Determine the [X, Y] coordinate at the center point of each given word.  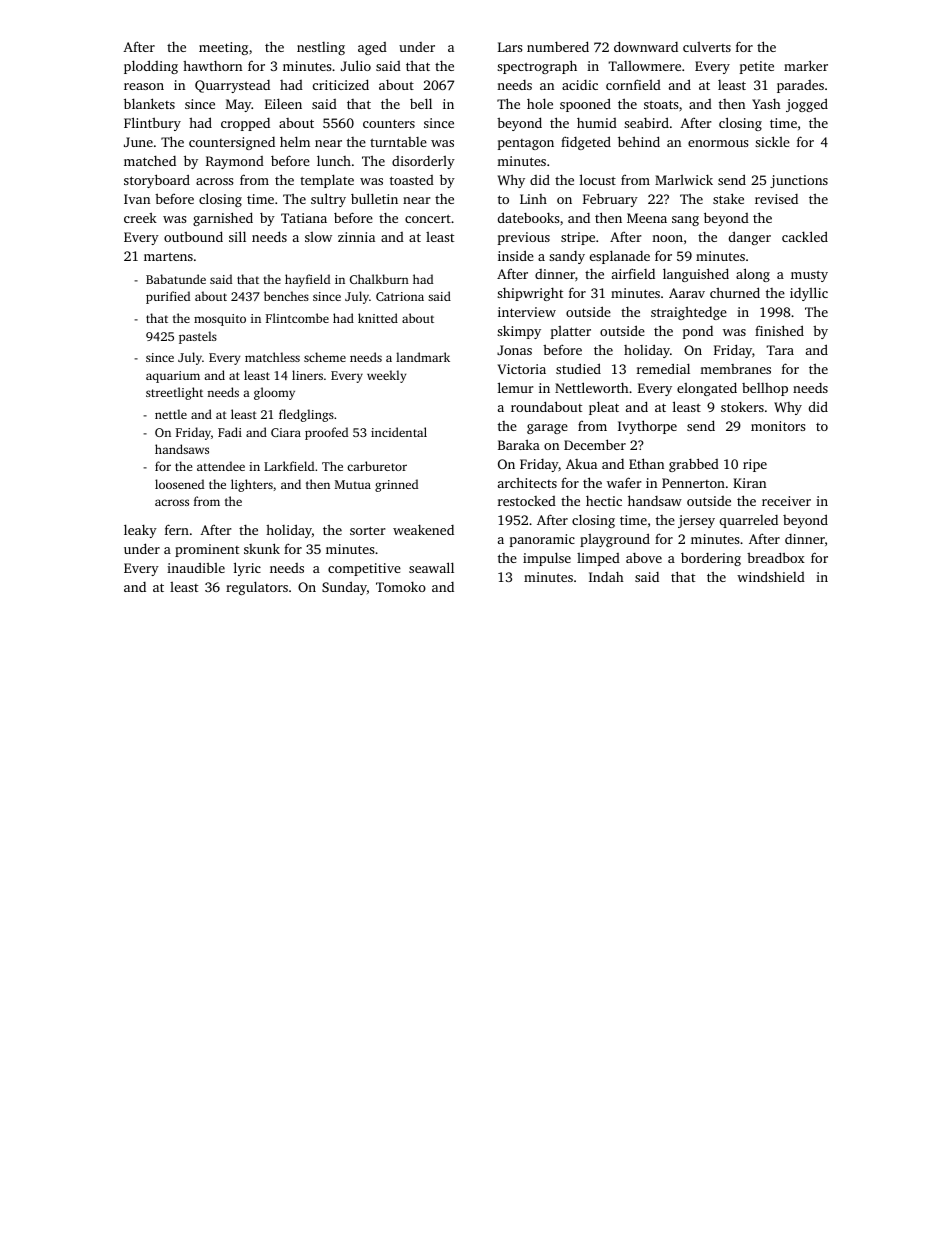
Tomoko [401, 587]
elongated [707, 389]
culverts [707, 47]
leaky [140, 531]
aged [372, 48]
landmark [423, 357]
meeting [223, 48]
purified [168, 297]
